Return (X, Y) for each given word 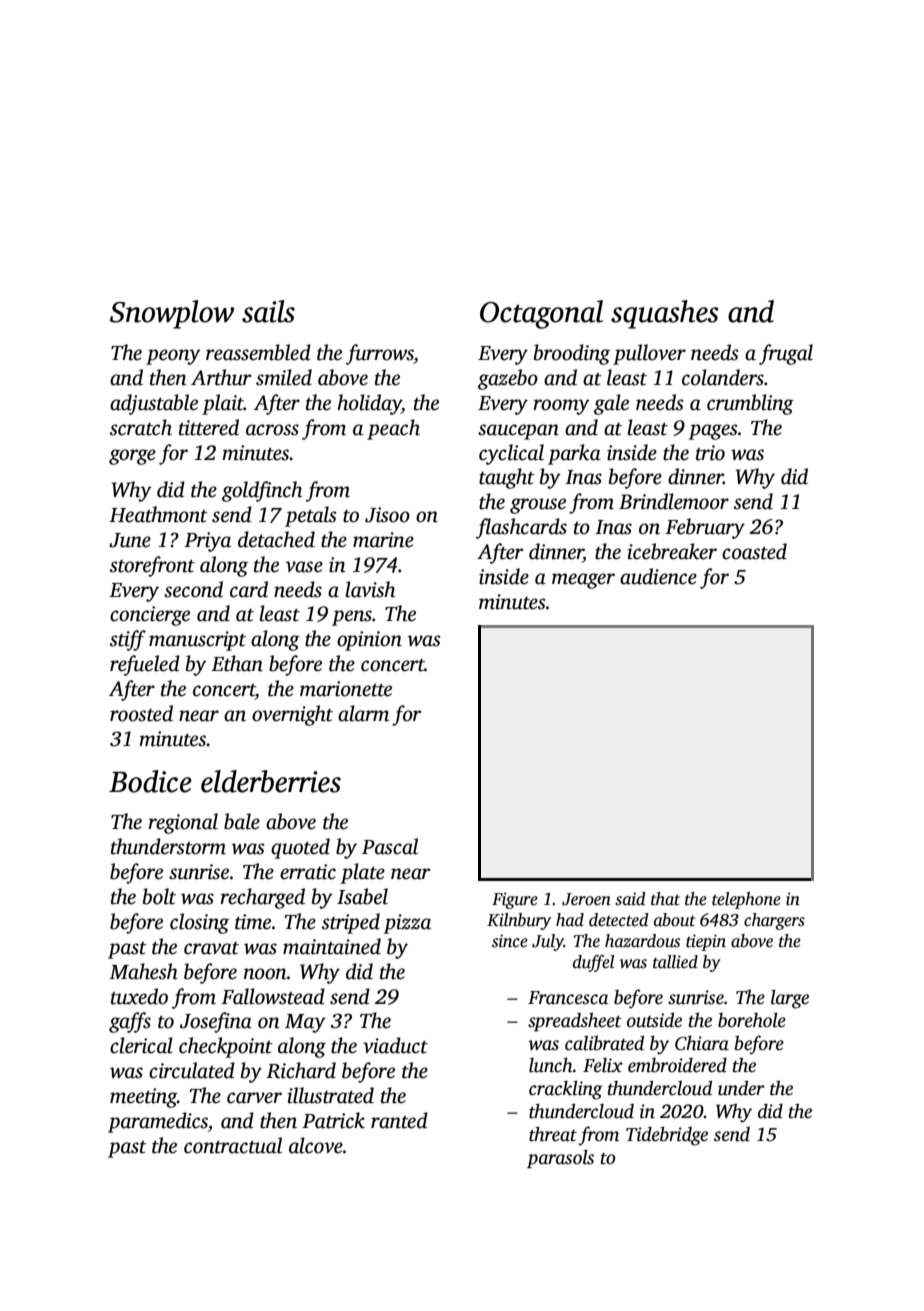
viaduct (395, 1045)
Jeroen (586, 899)
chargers (774, 921)
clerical (141, 1045)
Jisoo (387, 515)
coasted (754, 551)
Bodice (150, 781)
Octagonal (541, 314)
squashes (665, 314)
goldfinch (262, 491)
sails (268, 311)
